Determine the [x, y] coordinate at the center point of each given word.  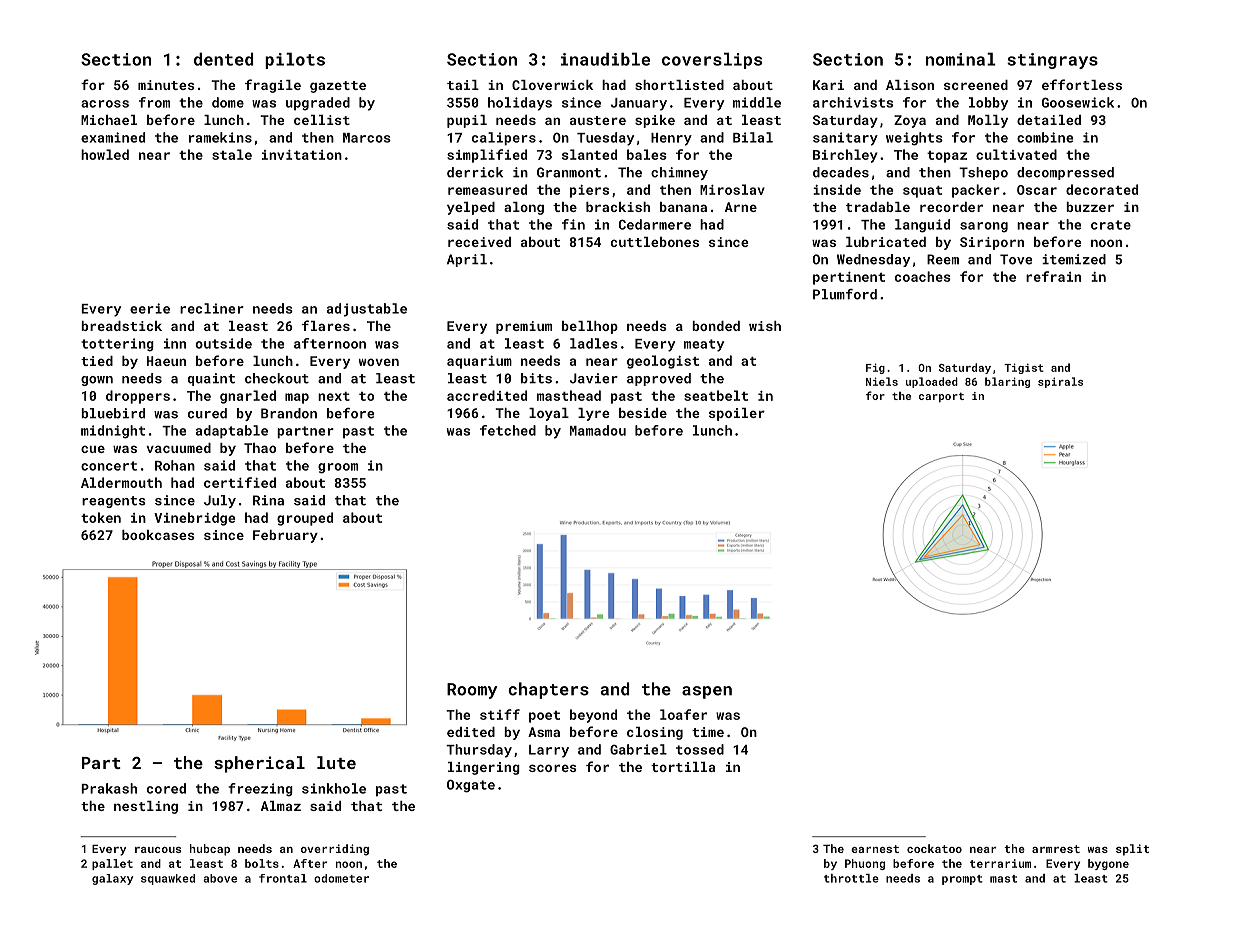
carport [941, 397]
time [708, 732]
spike [655, 121]
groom [338, 468]
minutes [166, 85]
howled [105, 154]
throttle [851, 878]
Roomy [472, 691]
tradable [878, 207]
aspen [707, 692]
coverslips [712, 60]
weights [914, 139]
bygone [1108, 864]
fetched [508, 430]
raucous [158, 850]
